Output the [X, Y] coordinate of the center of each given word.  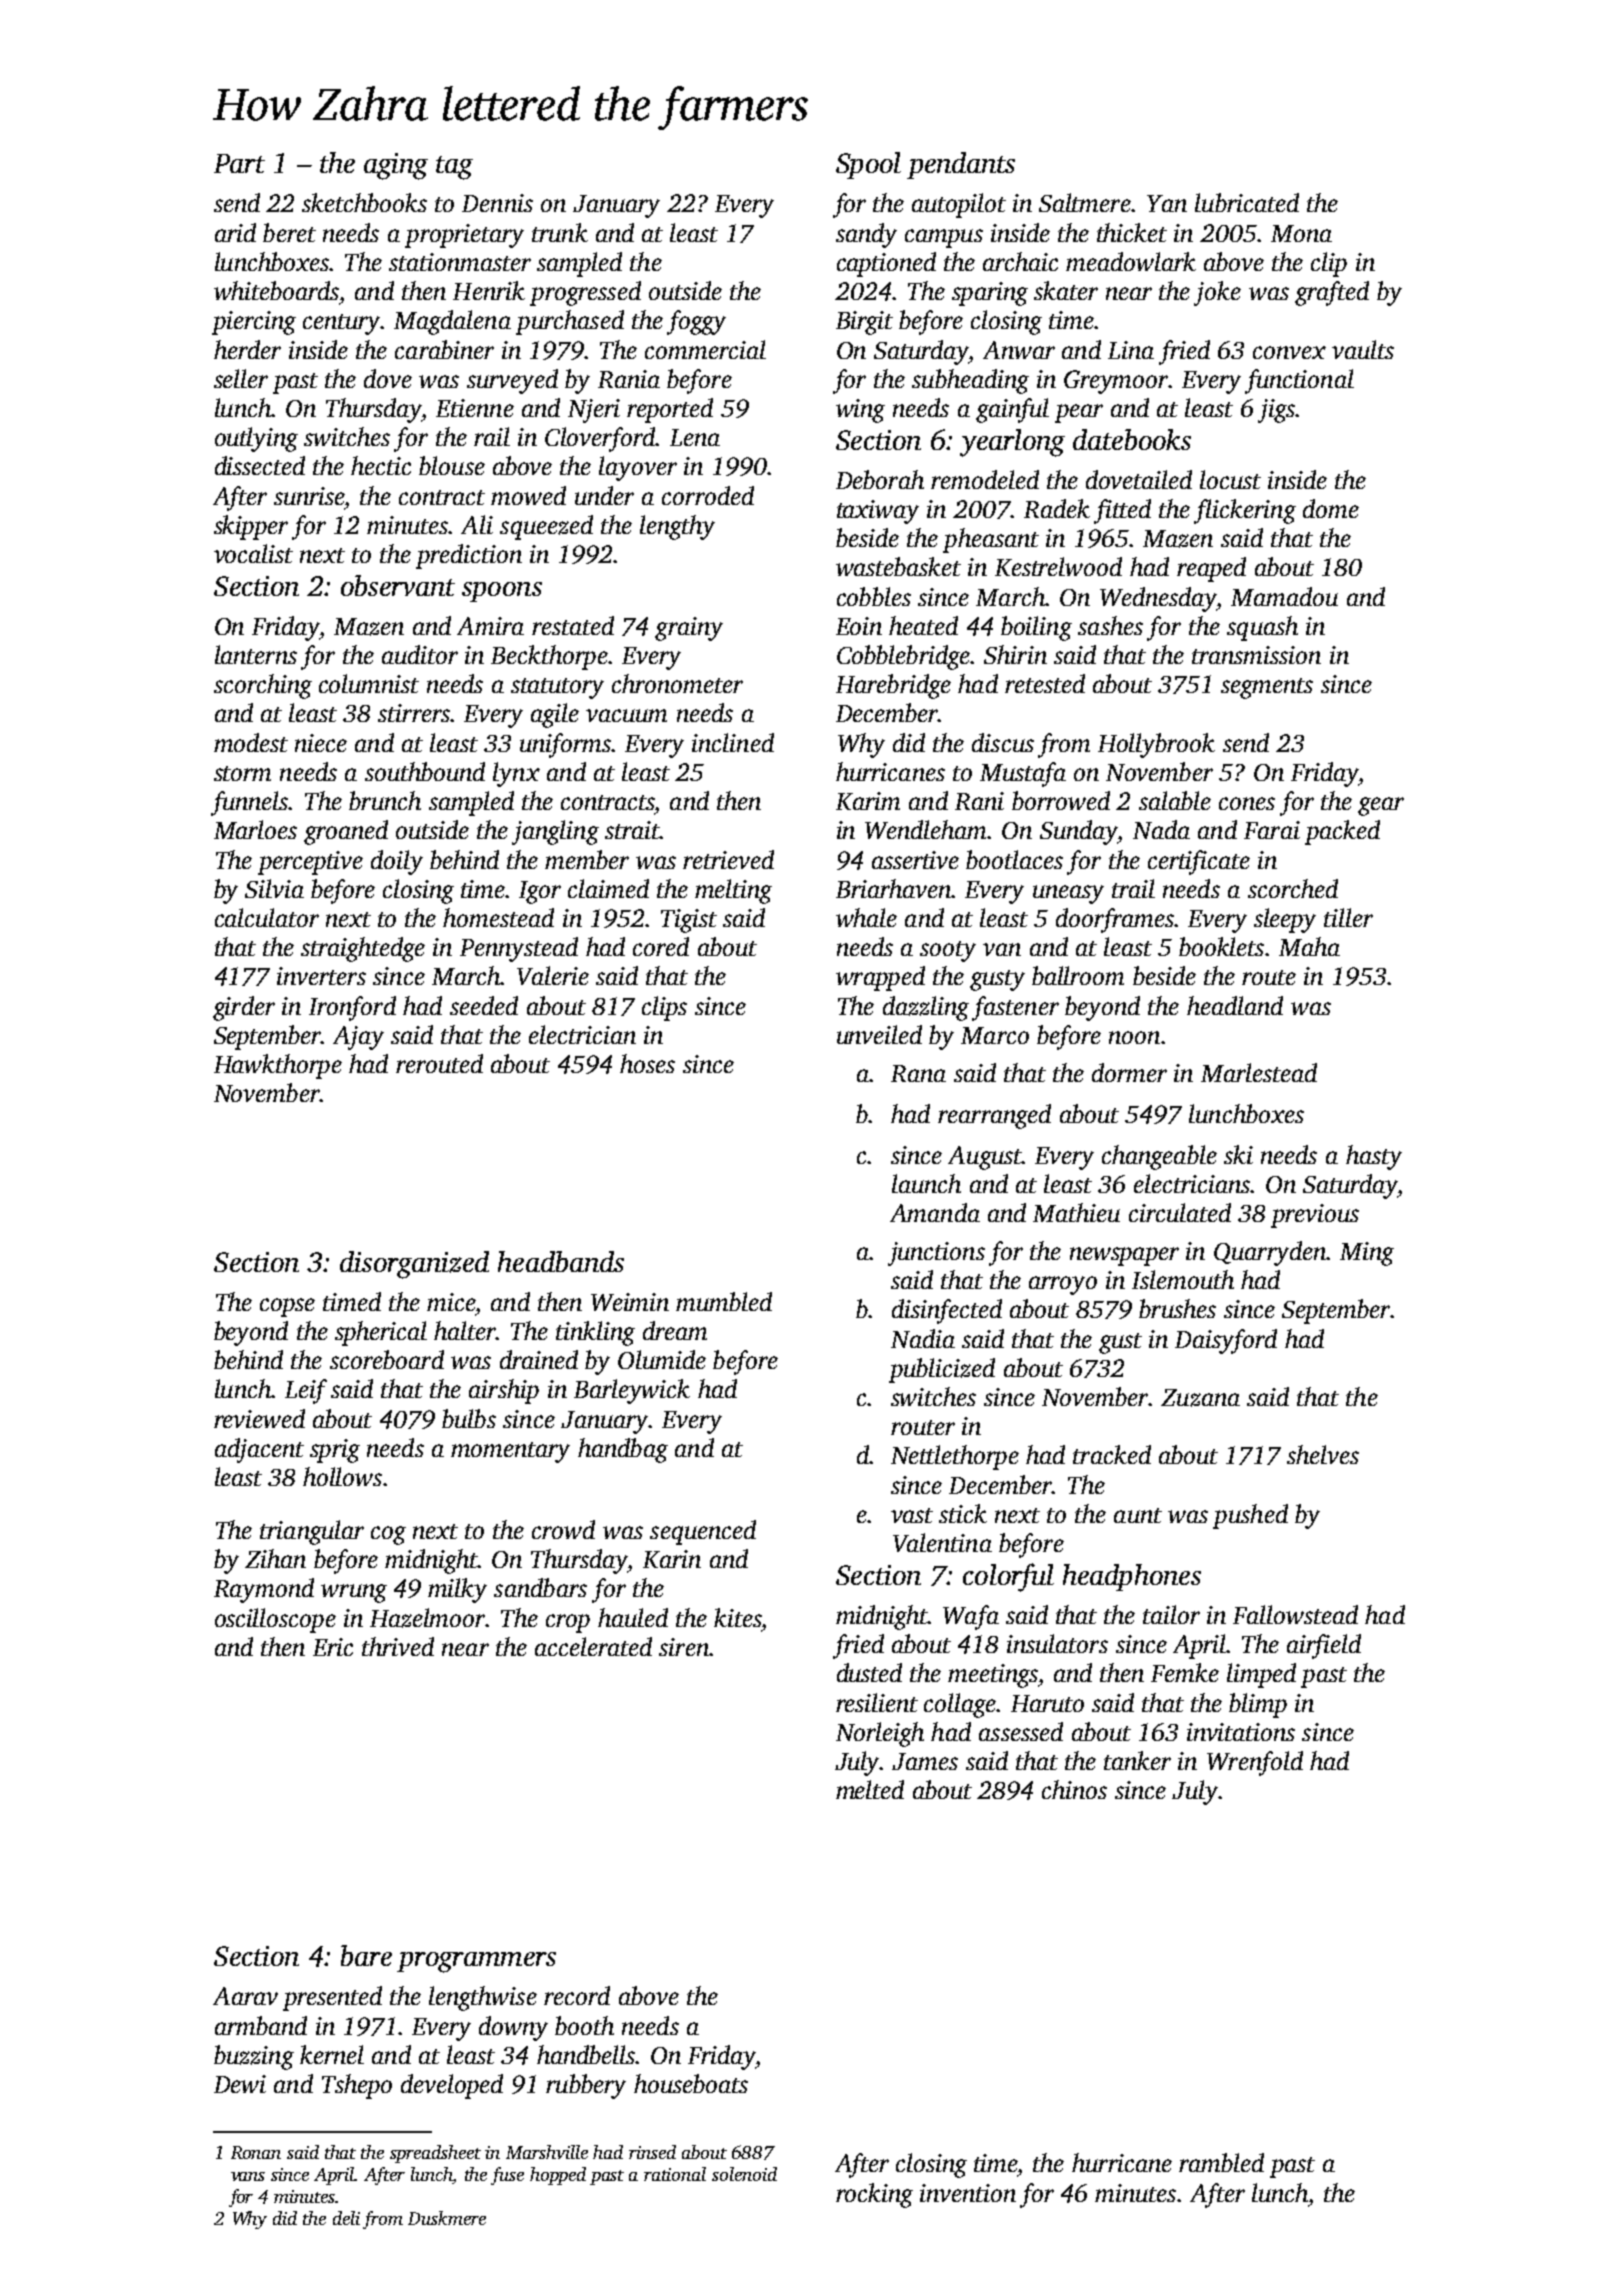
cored [661, 946]
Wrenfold [1255, 1763]
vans [248, 2176]
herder [247, 349]
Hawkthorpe [278, 1066]
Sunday [1079, 832]
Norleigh [880, 1734]
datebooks [1132, 439]
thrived [398, 1646]
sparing [990, 294]
